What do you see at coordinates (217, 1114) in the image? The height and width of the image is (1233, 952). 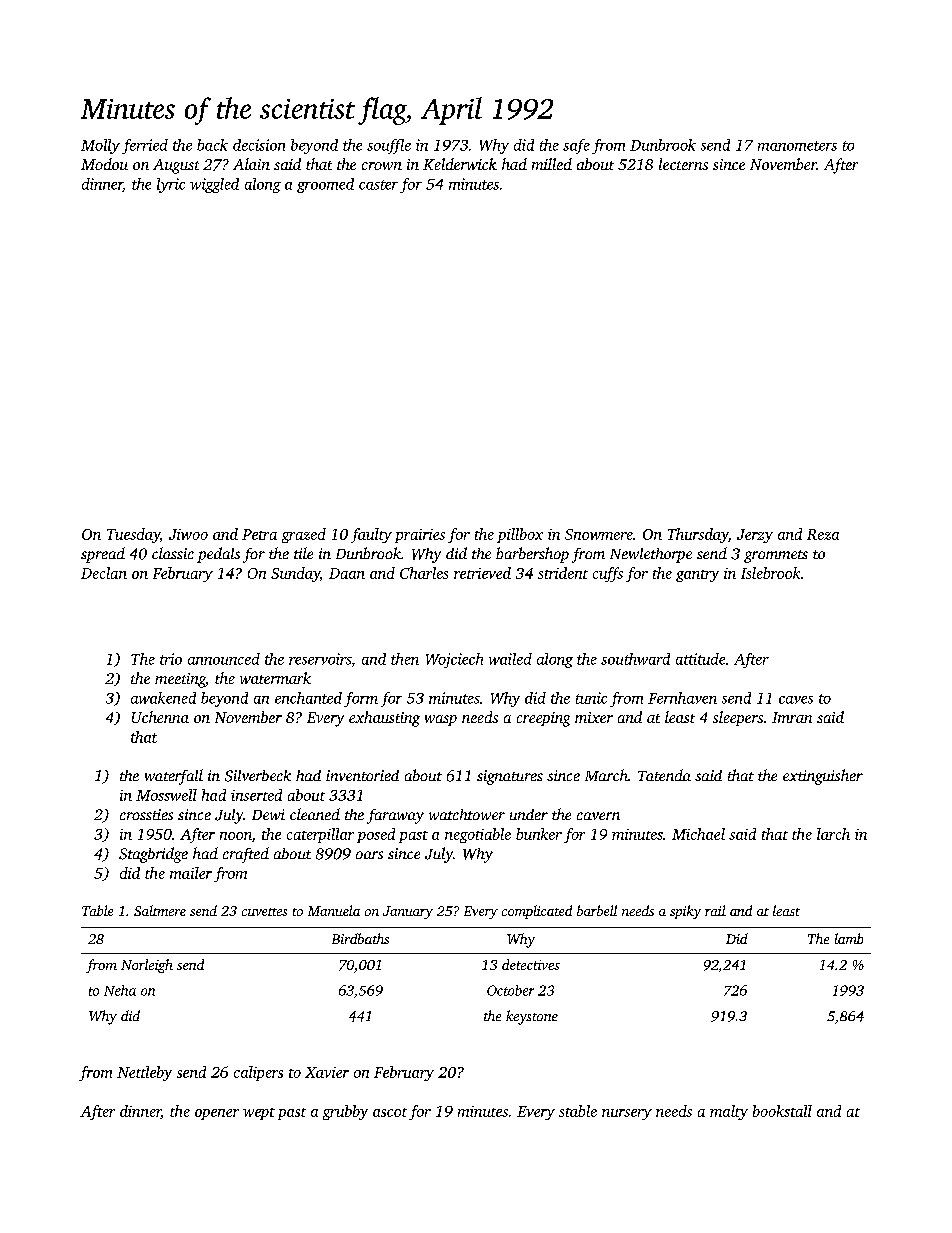 I see `opener` at bounding box center [217, 1114].
